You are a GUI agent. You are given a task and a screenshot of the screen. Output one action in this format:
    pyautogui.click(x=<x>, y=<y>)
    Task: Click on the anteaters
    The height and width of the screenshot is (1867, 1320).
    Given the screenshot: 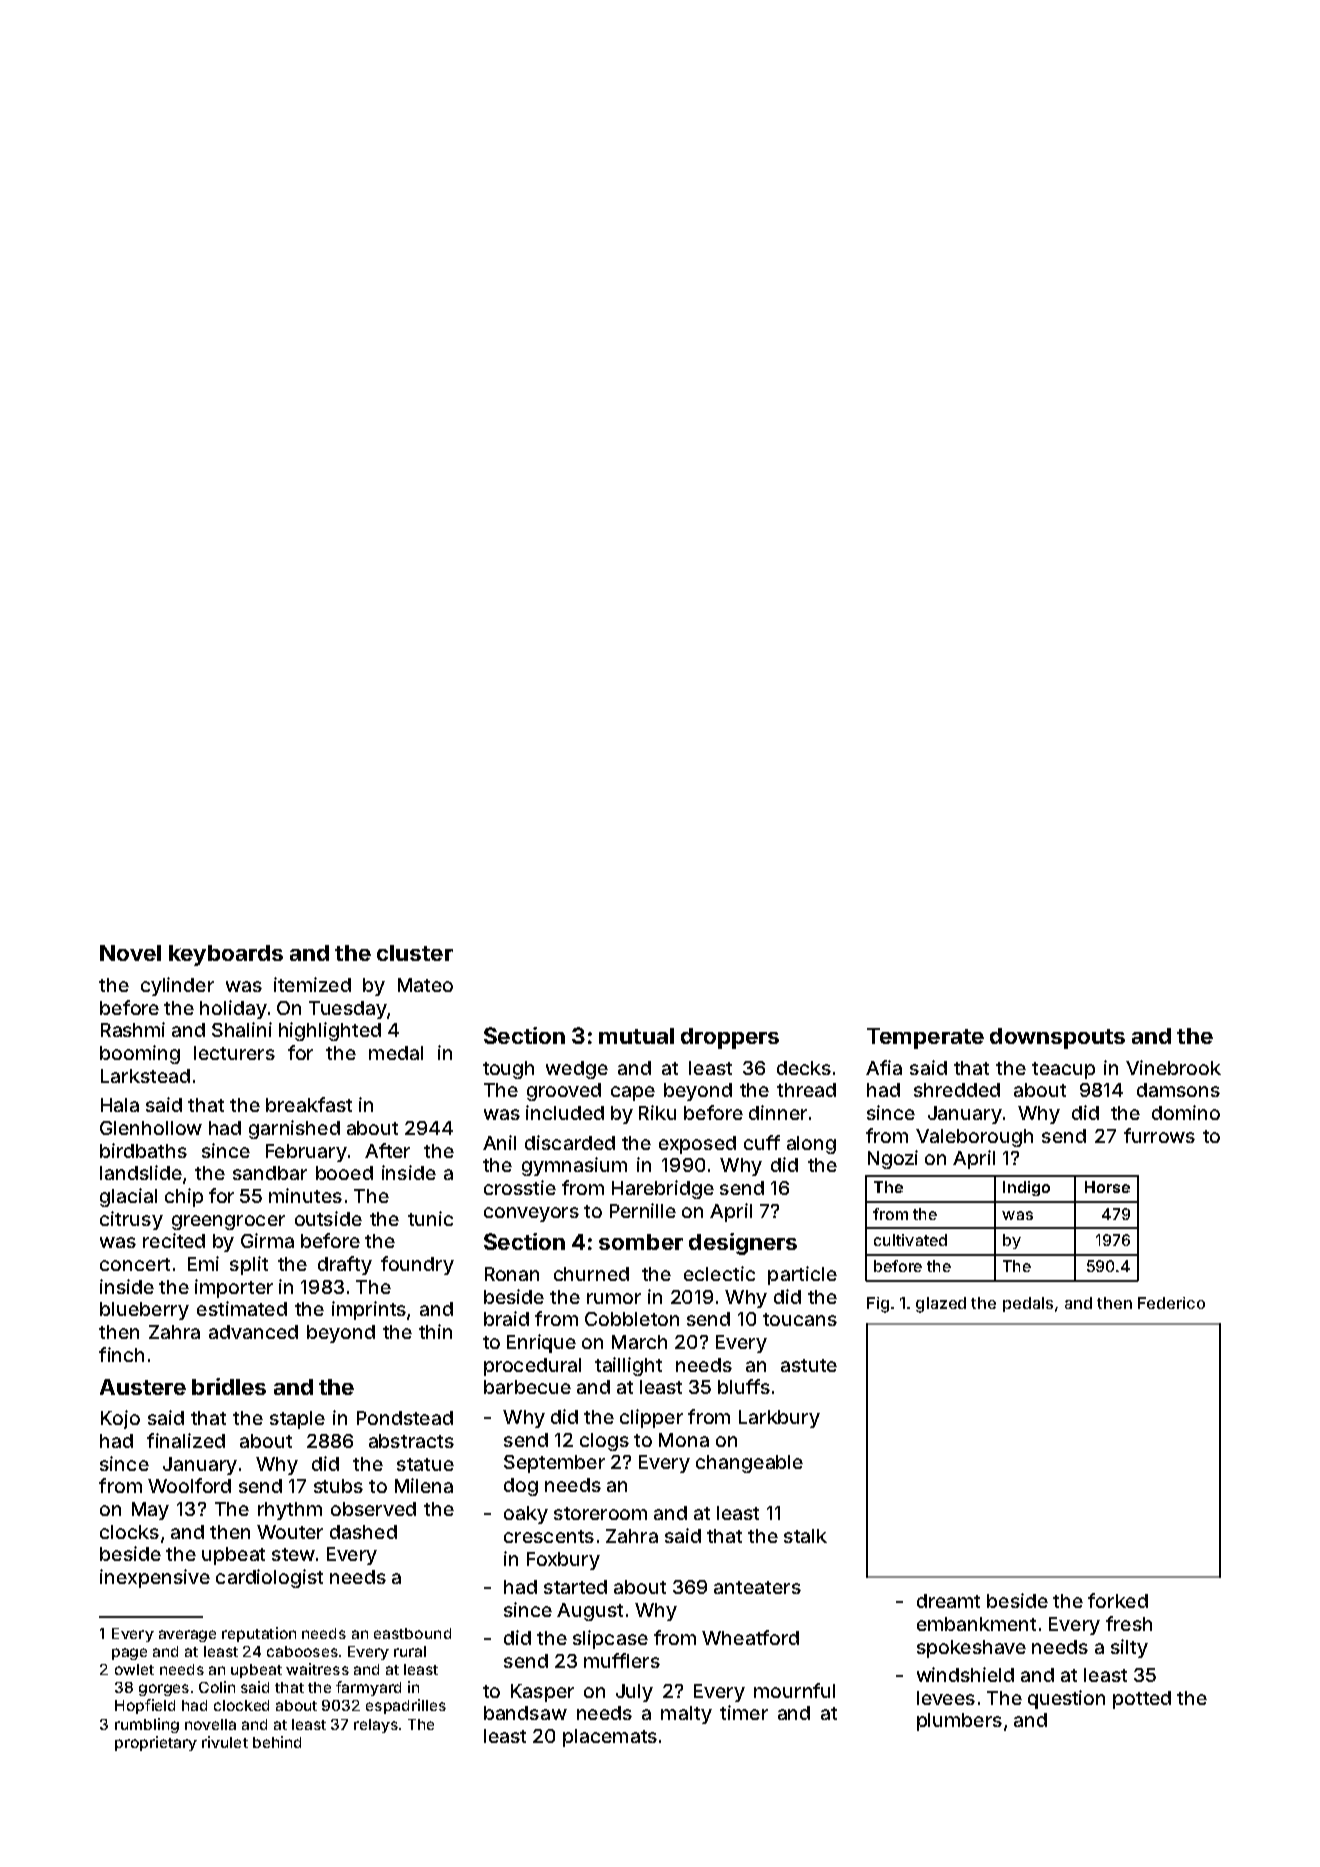 What is the action you would take?
    pyautogui.click(x=757, y=1587)
